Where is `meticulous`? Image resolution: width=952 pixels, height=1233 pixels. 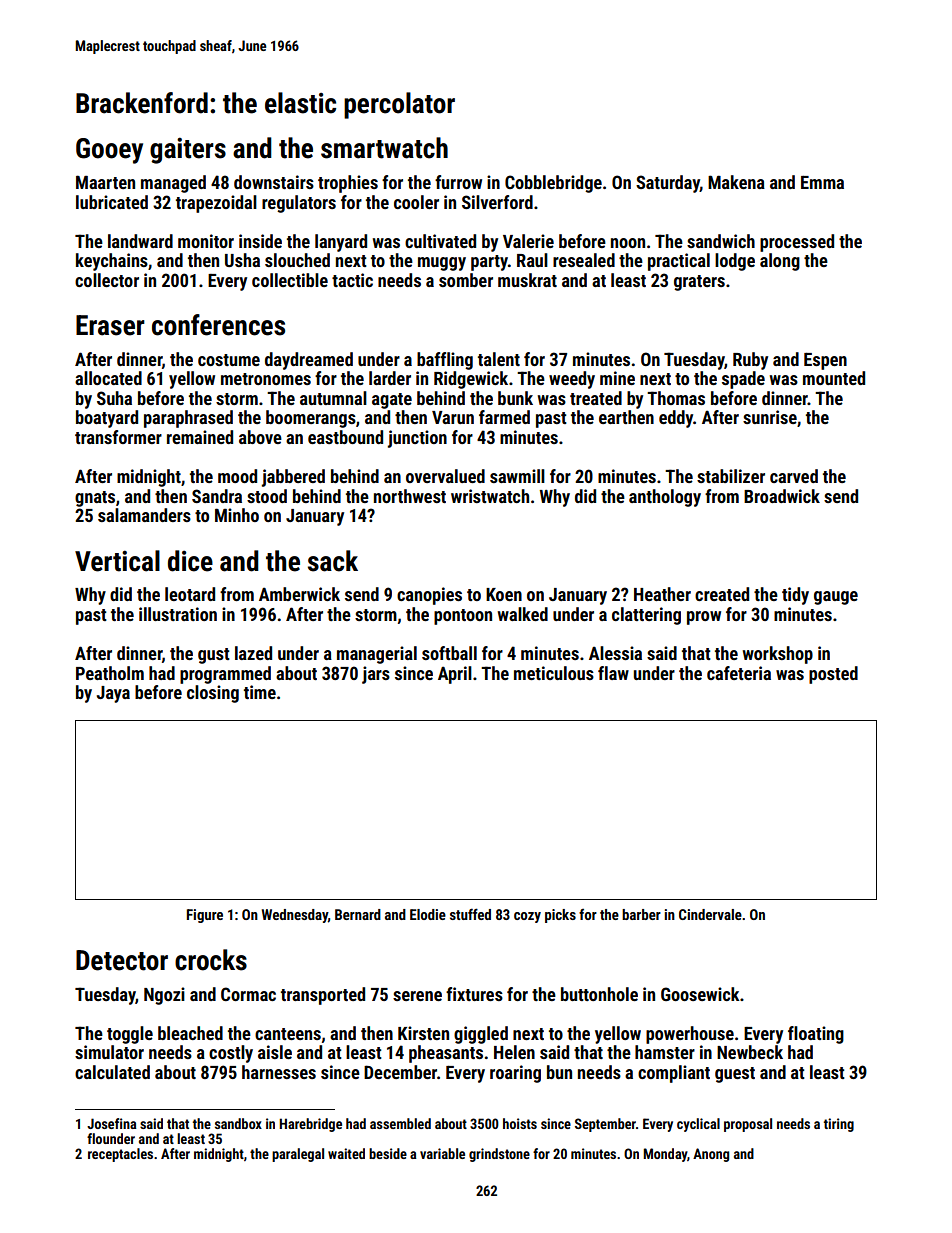
meticulous is located at coordinates (554, 673).
